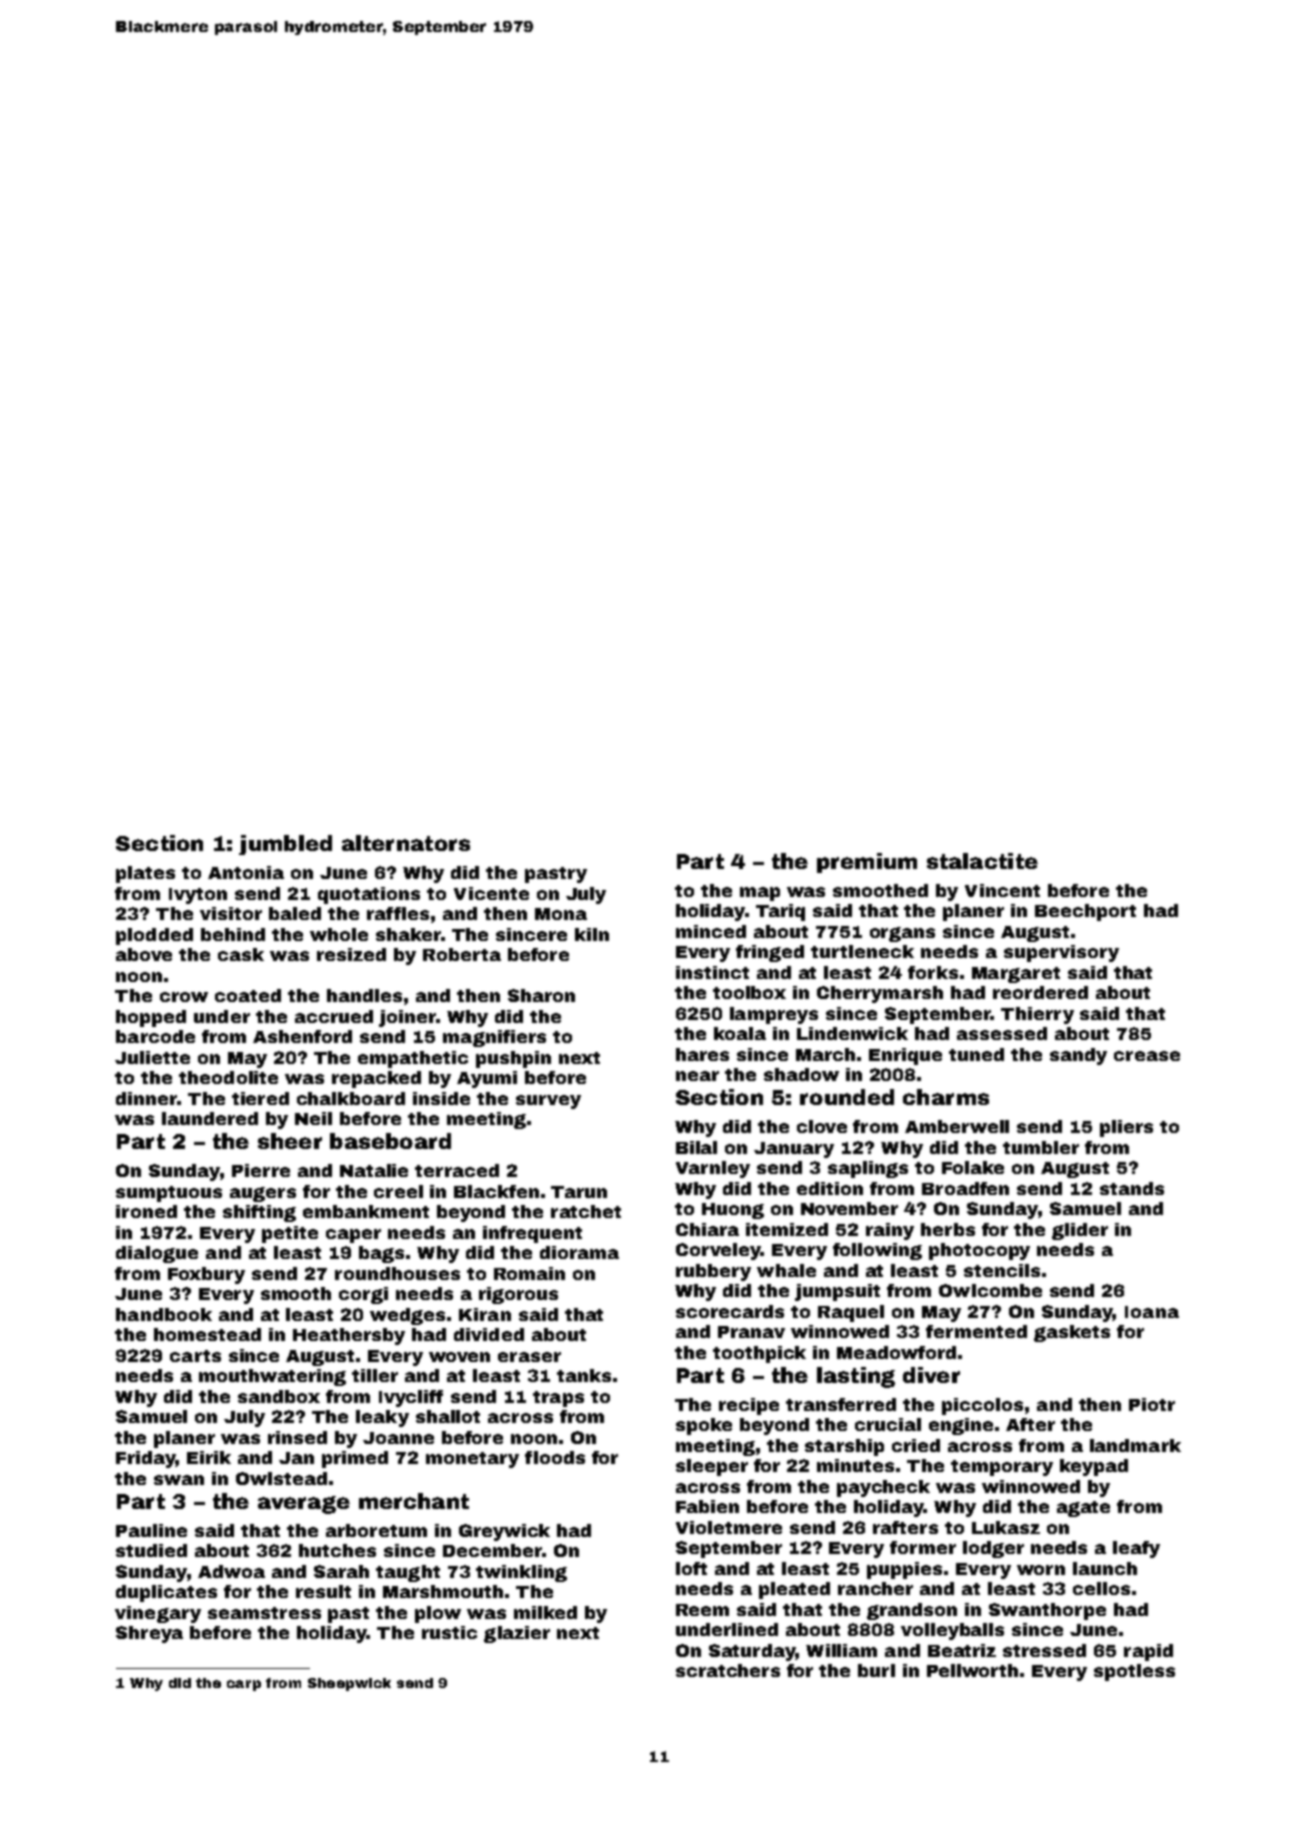  What do you see at coordinates (285, 845) in the screenshot?
I see `jumbled` at bounding box center [285, 845].
